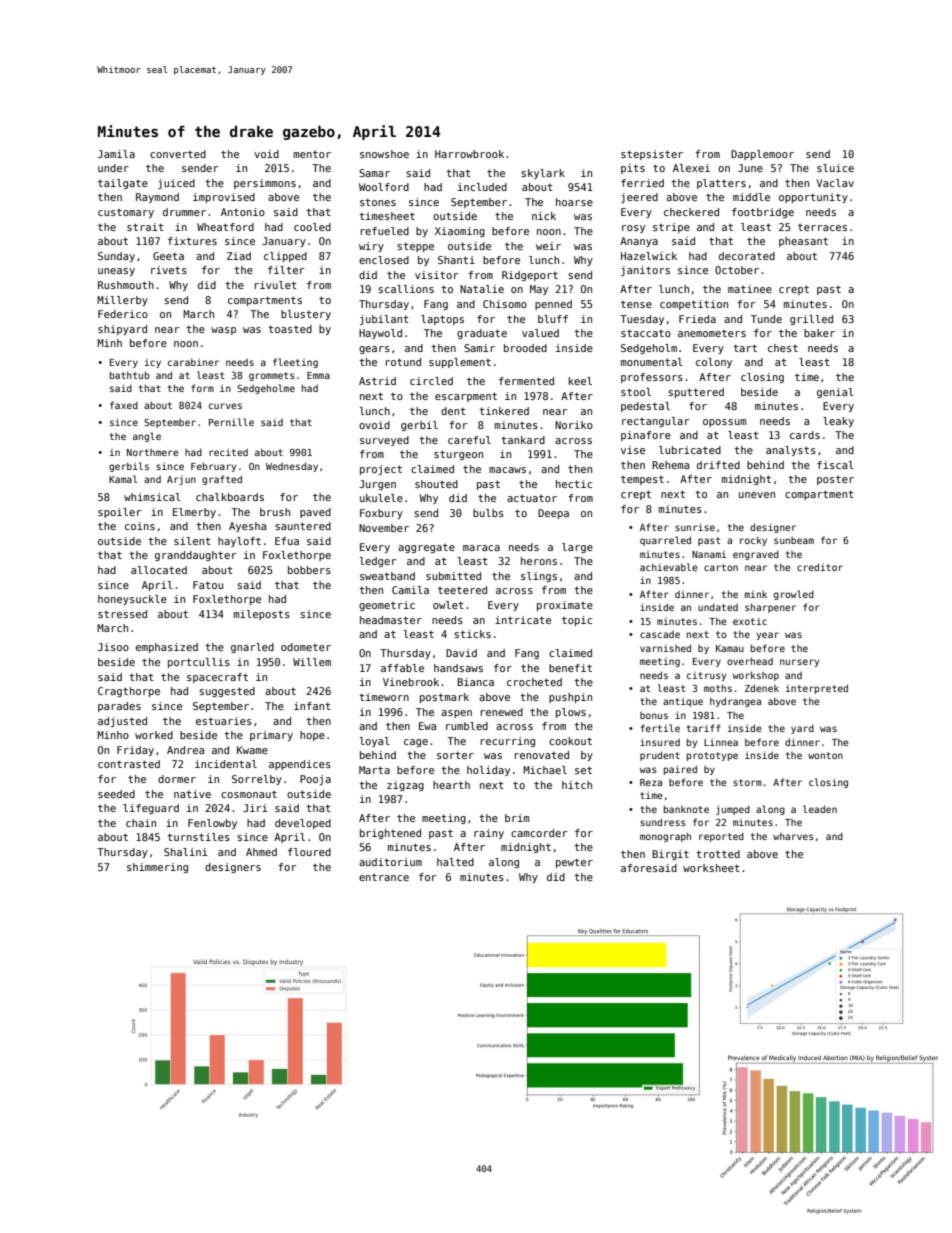 The width and height of the page is (952, 1233). What do you see at coordinates (532, 498) in the page?
I see `actuator` at bounding box center [532, 498].
